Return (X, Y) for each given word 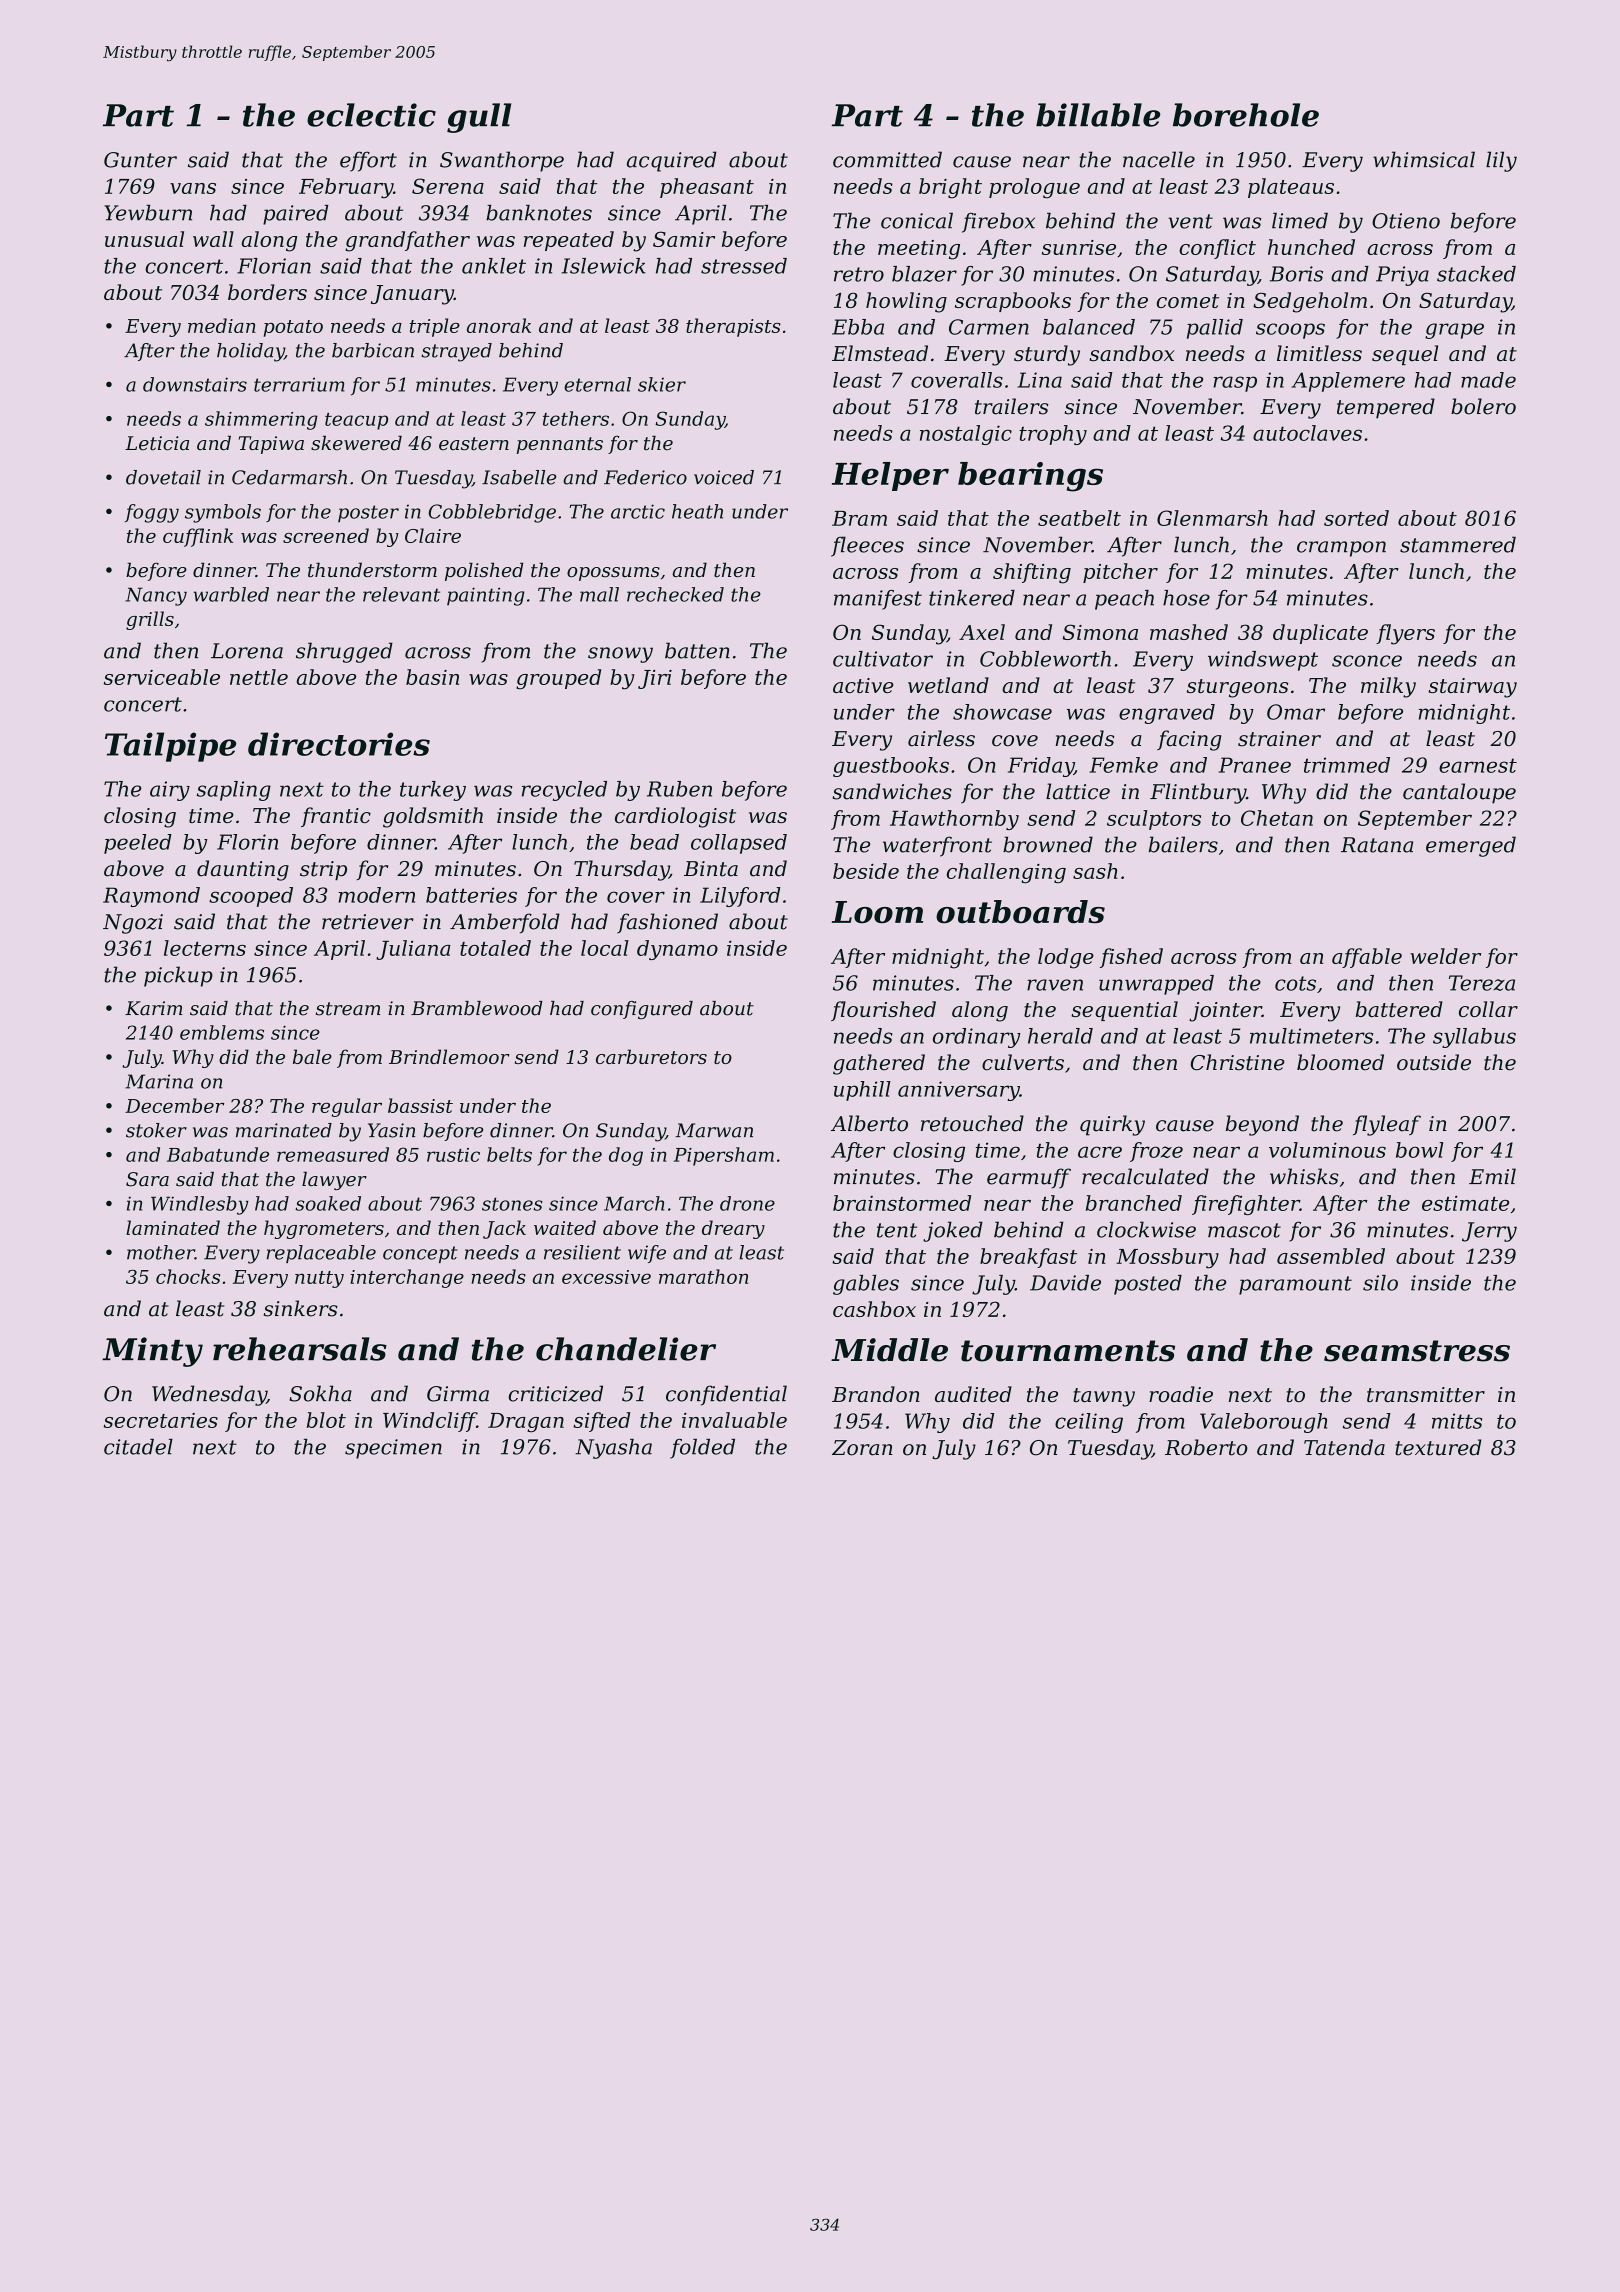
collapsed (739, 844)
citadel (138, 1447)
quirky (1112, 1125)
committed (887, 159)
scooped (251, 897)
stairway (1473, 688)
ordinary (977, 1038)
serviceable (162, 677)
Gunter (140, 160)
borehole (1246, 115)
